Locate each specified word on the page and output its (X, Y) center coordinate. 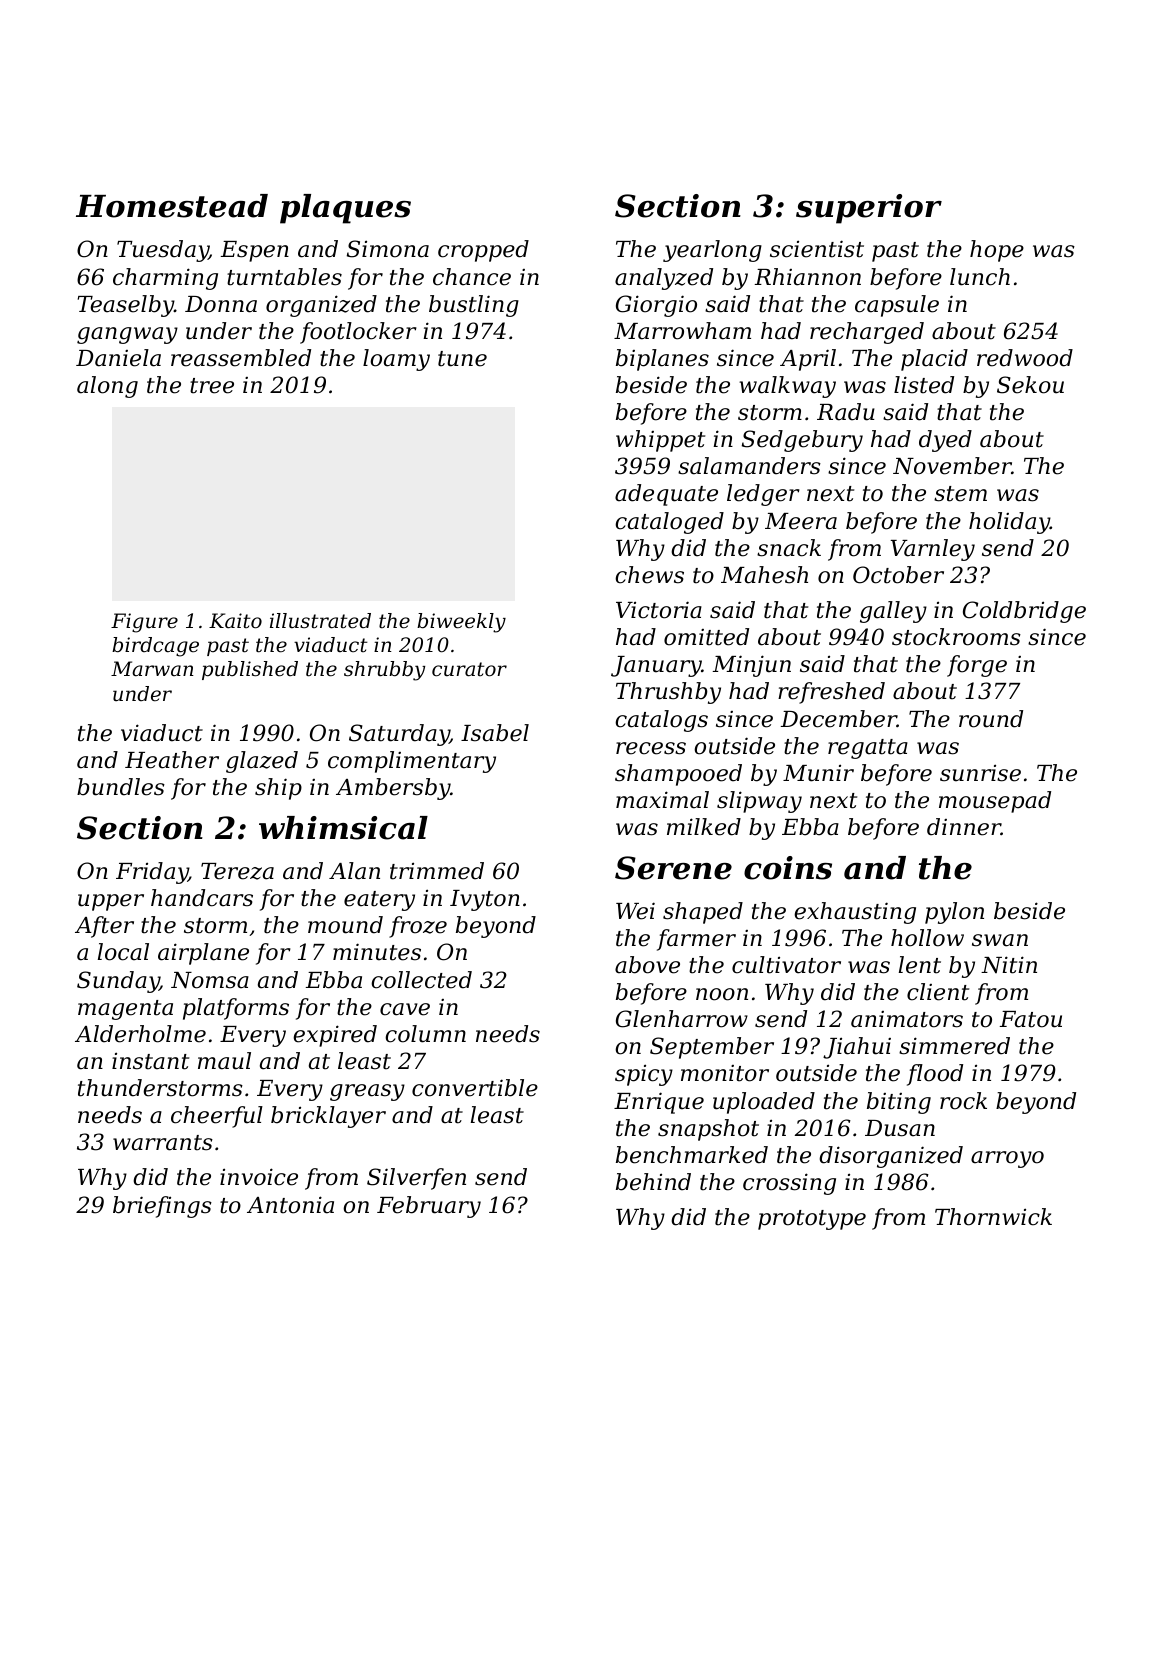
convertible (475, 1088)
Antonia (290, 1205)
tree (212, 386)
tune (462, 359)
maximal (662, 800)
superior (869, 209)
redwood (1025, 358)
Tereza (237, 871)
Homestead (172, 206)
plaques (345, 209)
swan (1000, 940)
